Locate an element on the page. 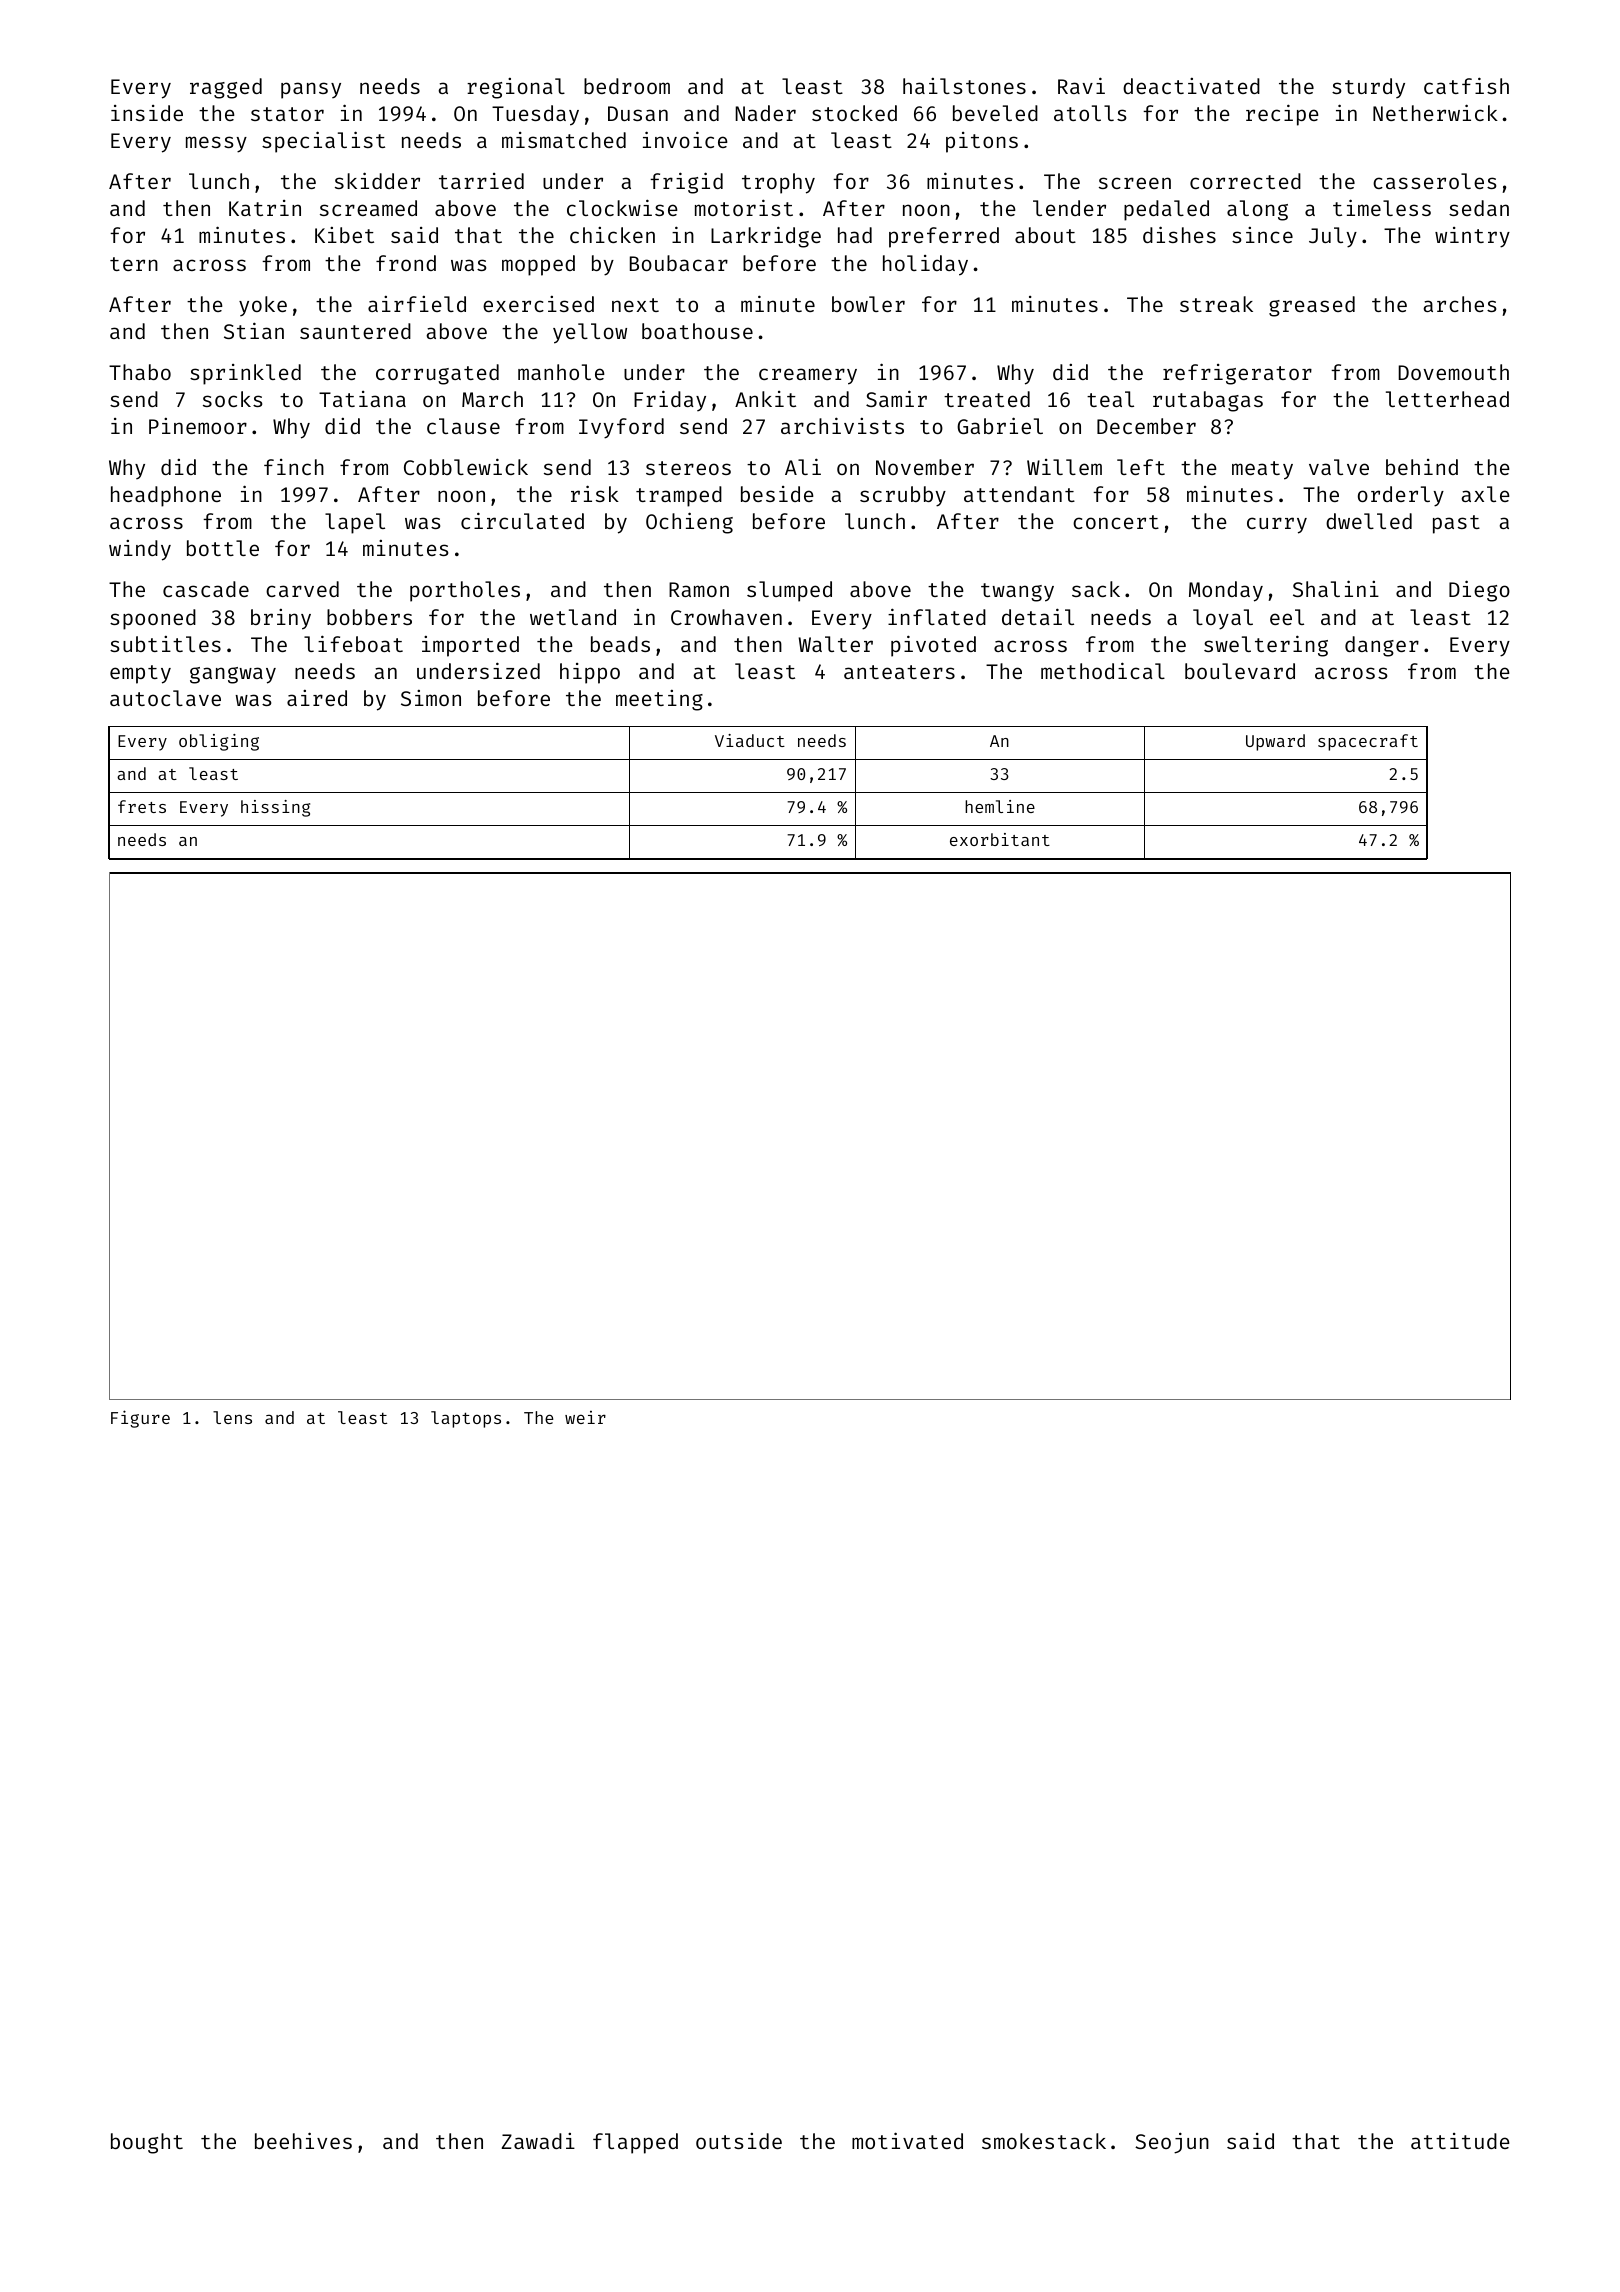 The image size is (1620, 2292). Viaduct is located at coordinates (750, 740).
